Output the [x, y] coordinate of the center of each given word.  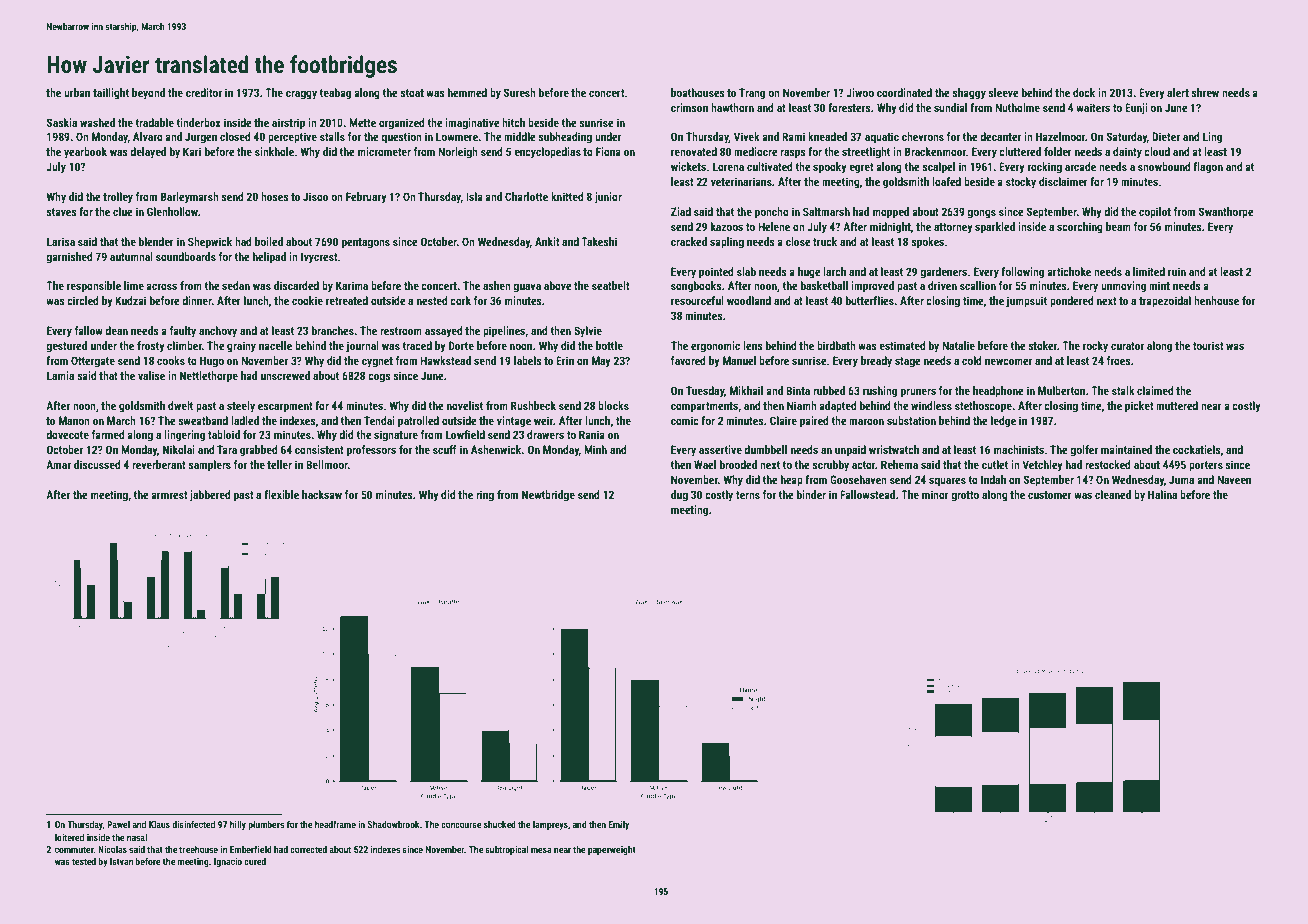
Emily [619, 825]
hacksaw [322, 494]
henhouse [1216, 300]
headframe [335, 824]
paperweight [612, 850]
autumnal [131, 256]
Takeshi [599, 241]
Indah [993, 479]
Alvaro [148, 136]
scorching [1080, 228]
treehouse [198, 849]
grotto [965, 496]
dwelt [180, 405]
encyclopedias [547, 153]
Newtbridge [548, 496]
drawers [545, 434]
